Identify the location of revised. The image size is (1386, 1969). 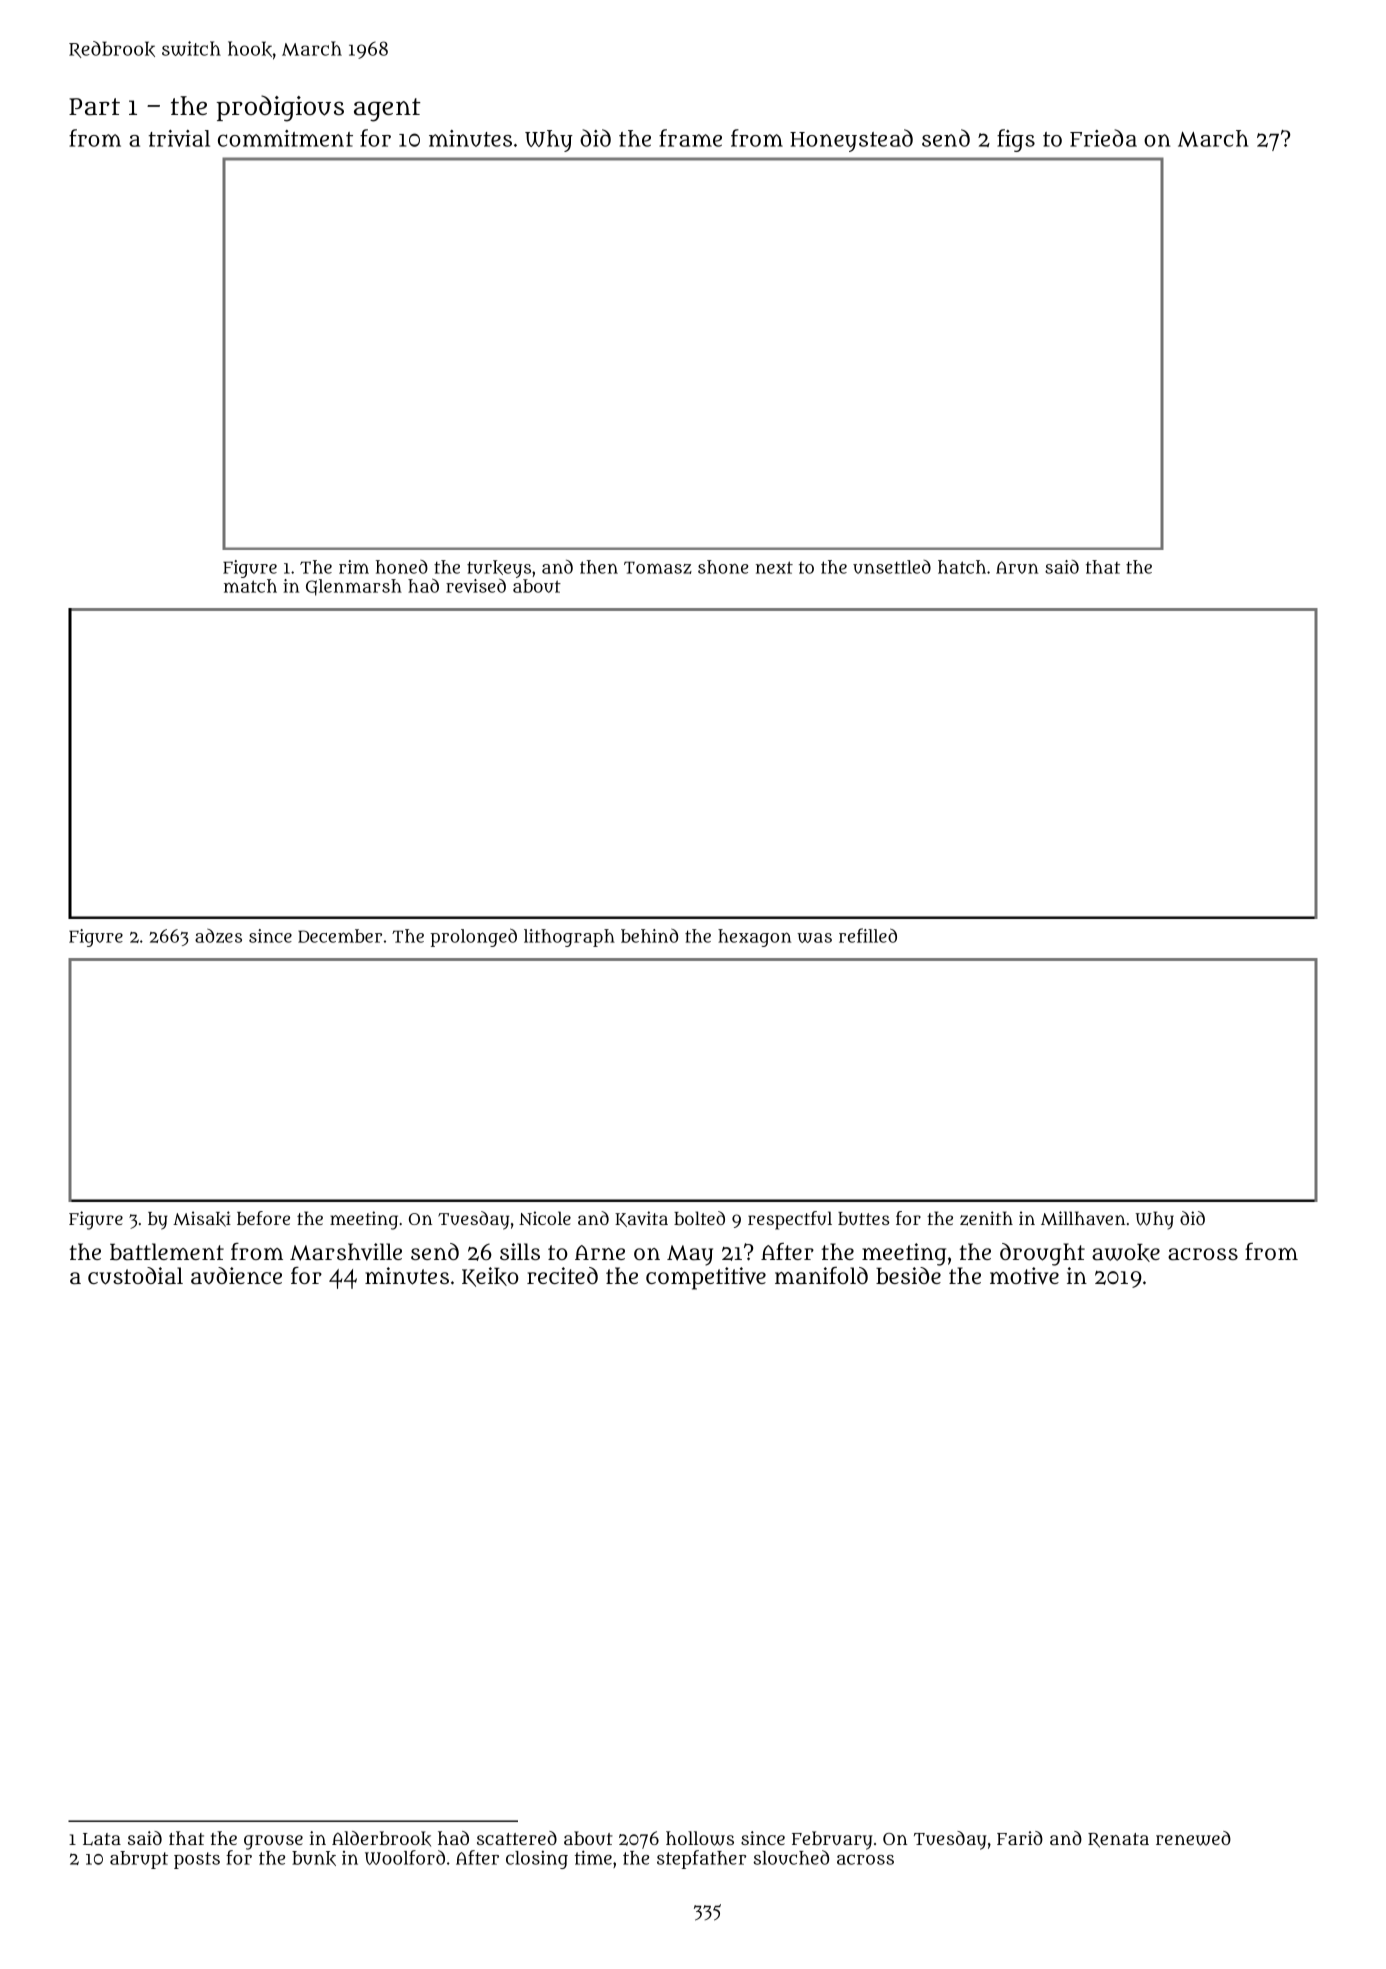
(476, 585).
